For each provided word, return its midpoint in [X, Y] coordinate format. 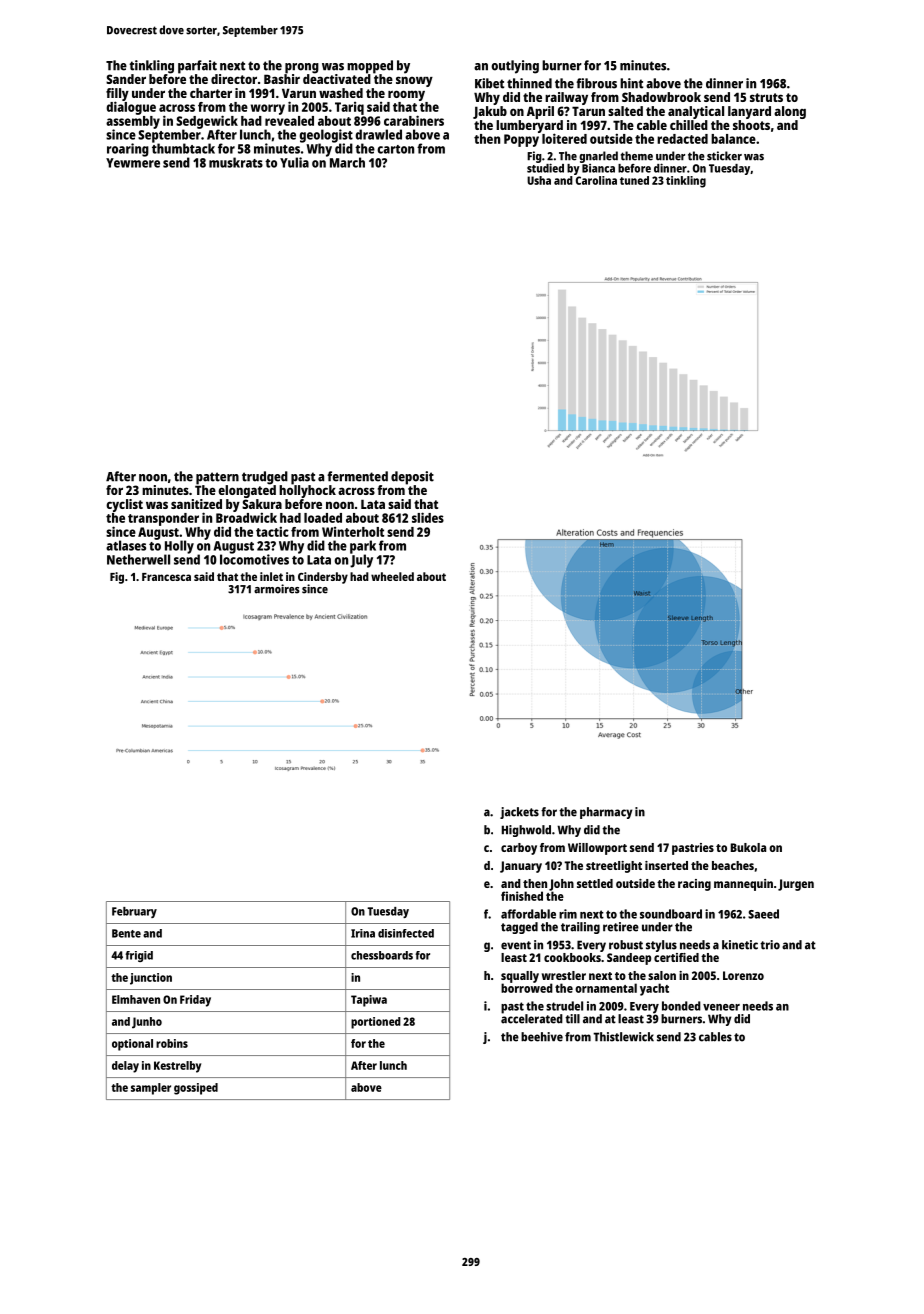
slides [428, 517]
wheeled [392, 576]
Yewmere [133, 163]
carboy [519, 849]
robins [172, 1043]
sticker [724, 156]
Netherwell [138, 559]
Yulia [294, 162]
